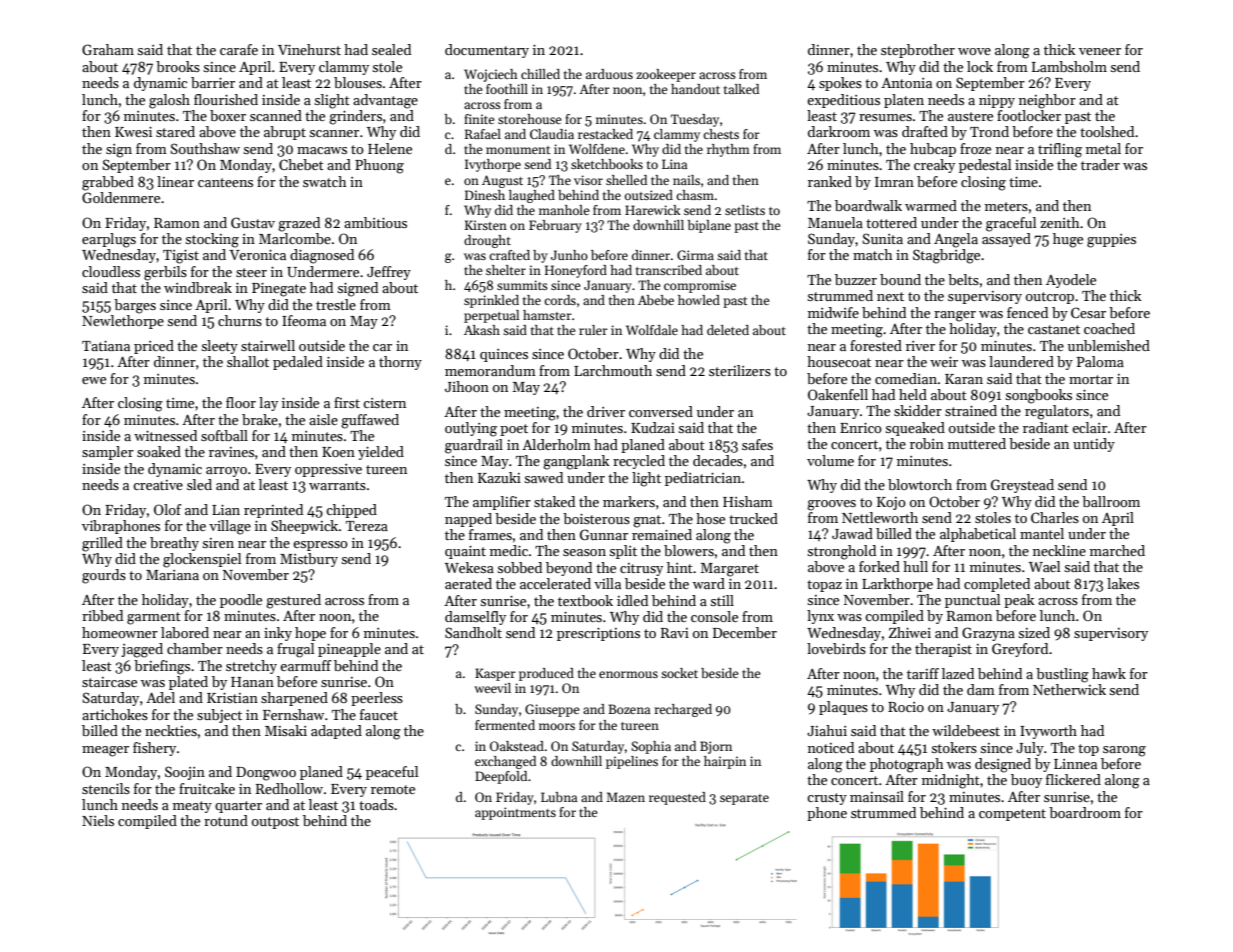 The width and height of the document is (1233, 952). Describe the element at coordinates (106, 788) in the document. I see `stencils` at that location.
